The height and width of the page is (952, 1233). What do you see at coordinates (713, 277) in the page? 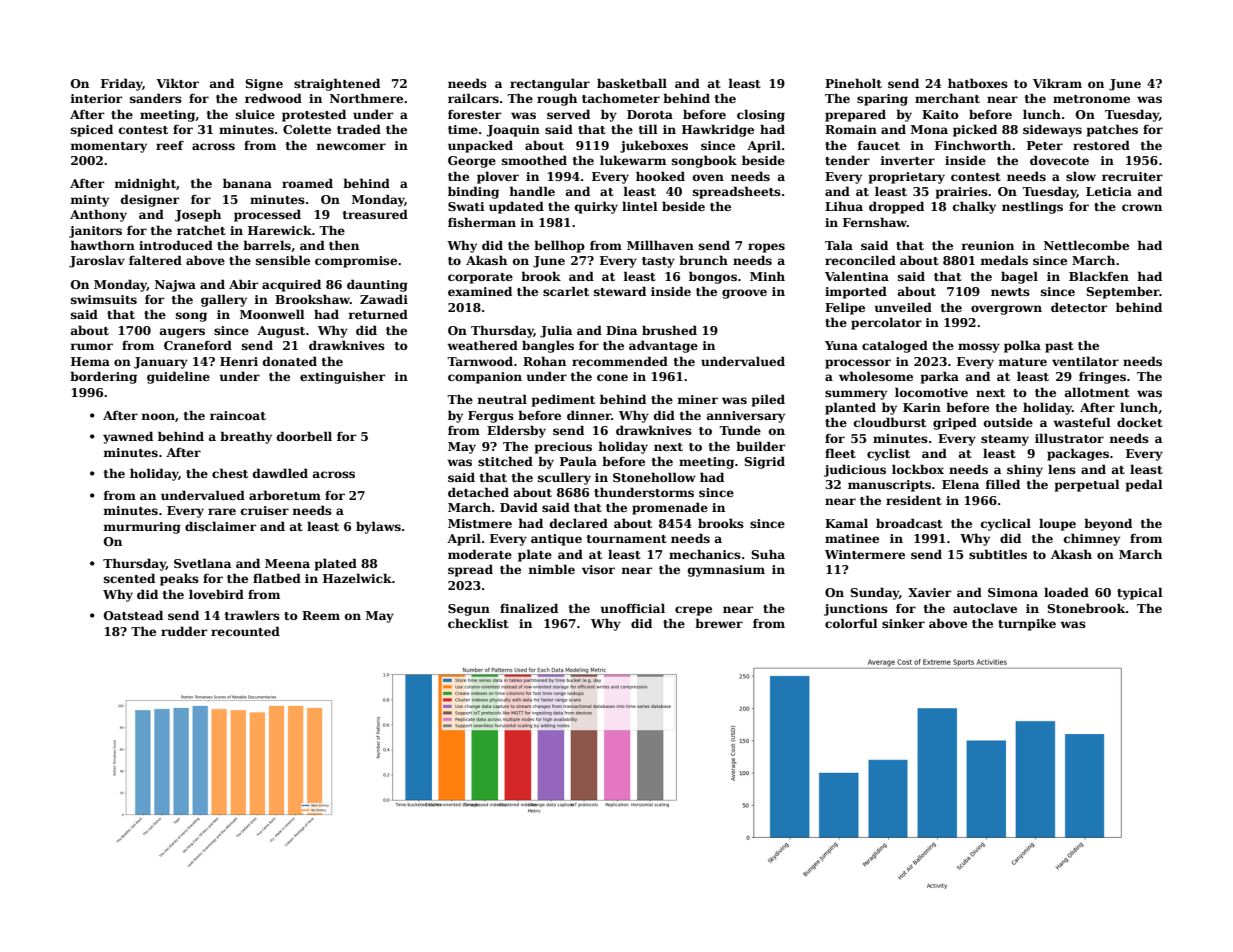
I see `bongos` at bounding box center [713, 277].
